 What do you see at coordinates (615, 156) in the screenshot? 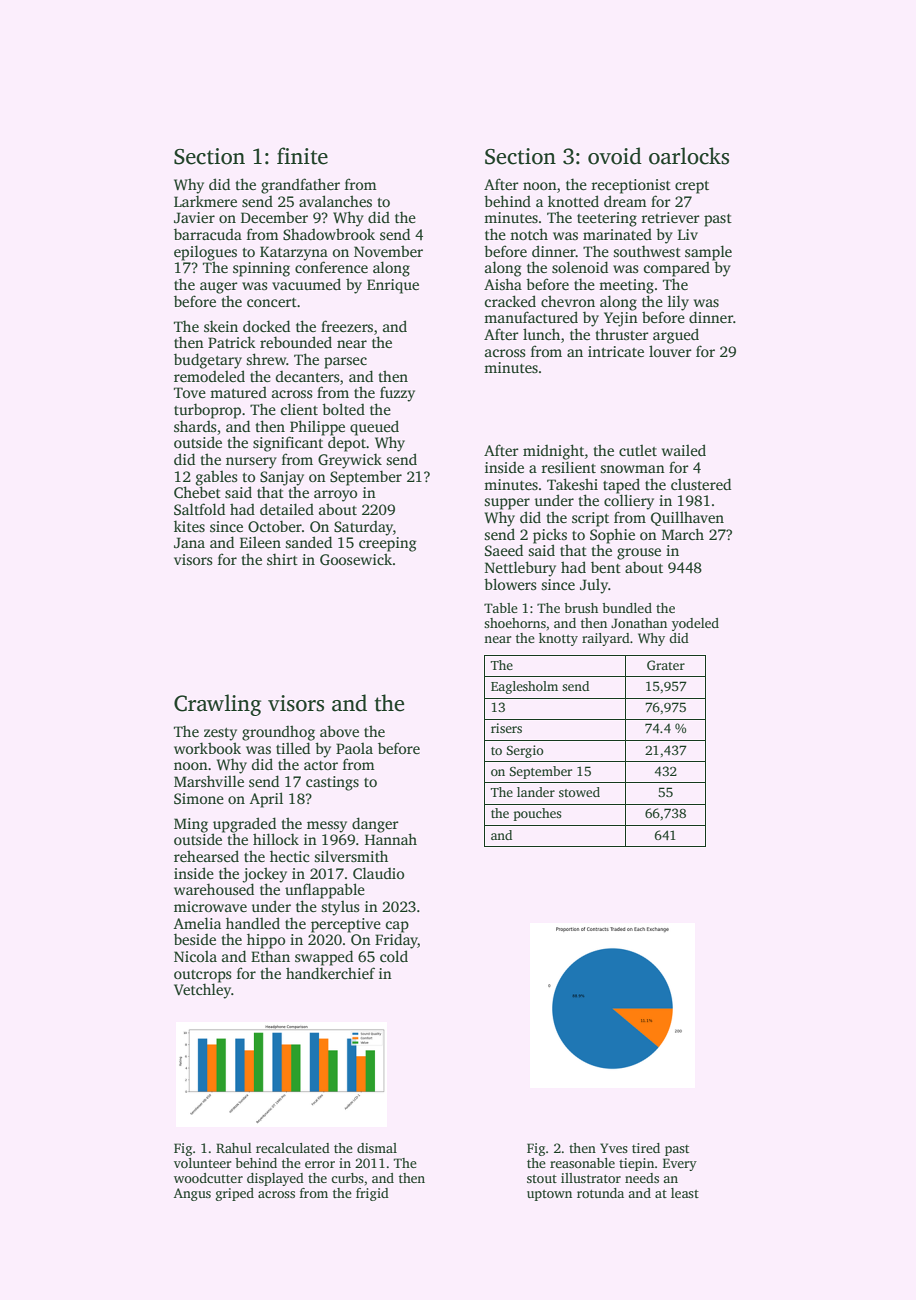
I see `ovoid` at bounding box center [615, 156].
